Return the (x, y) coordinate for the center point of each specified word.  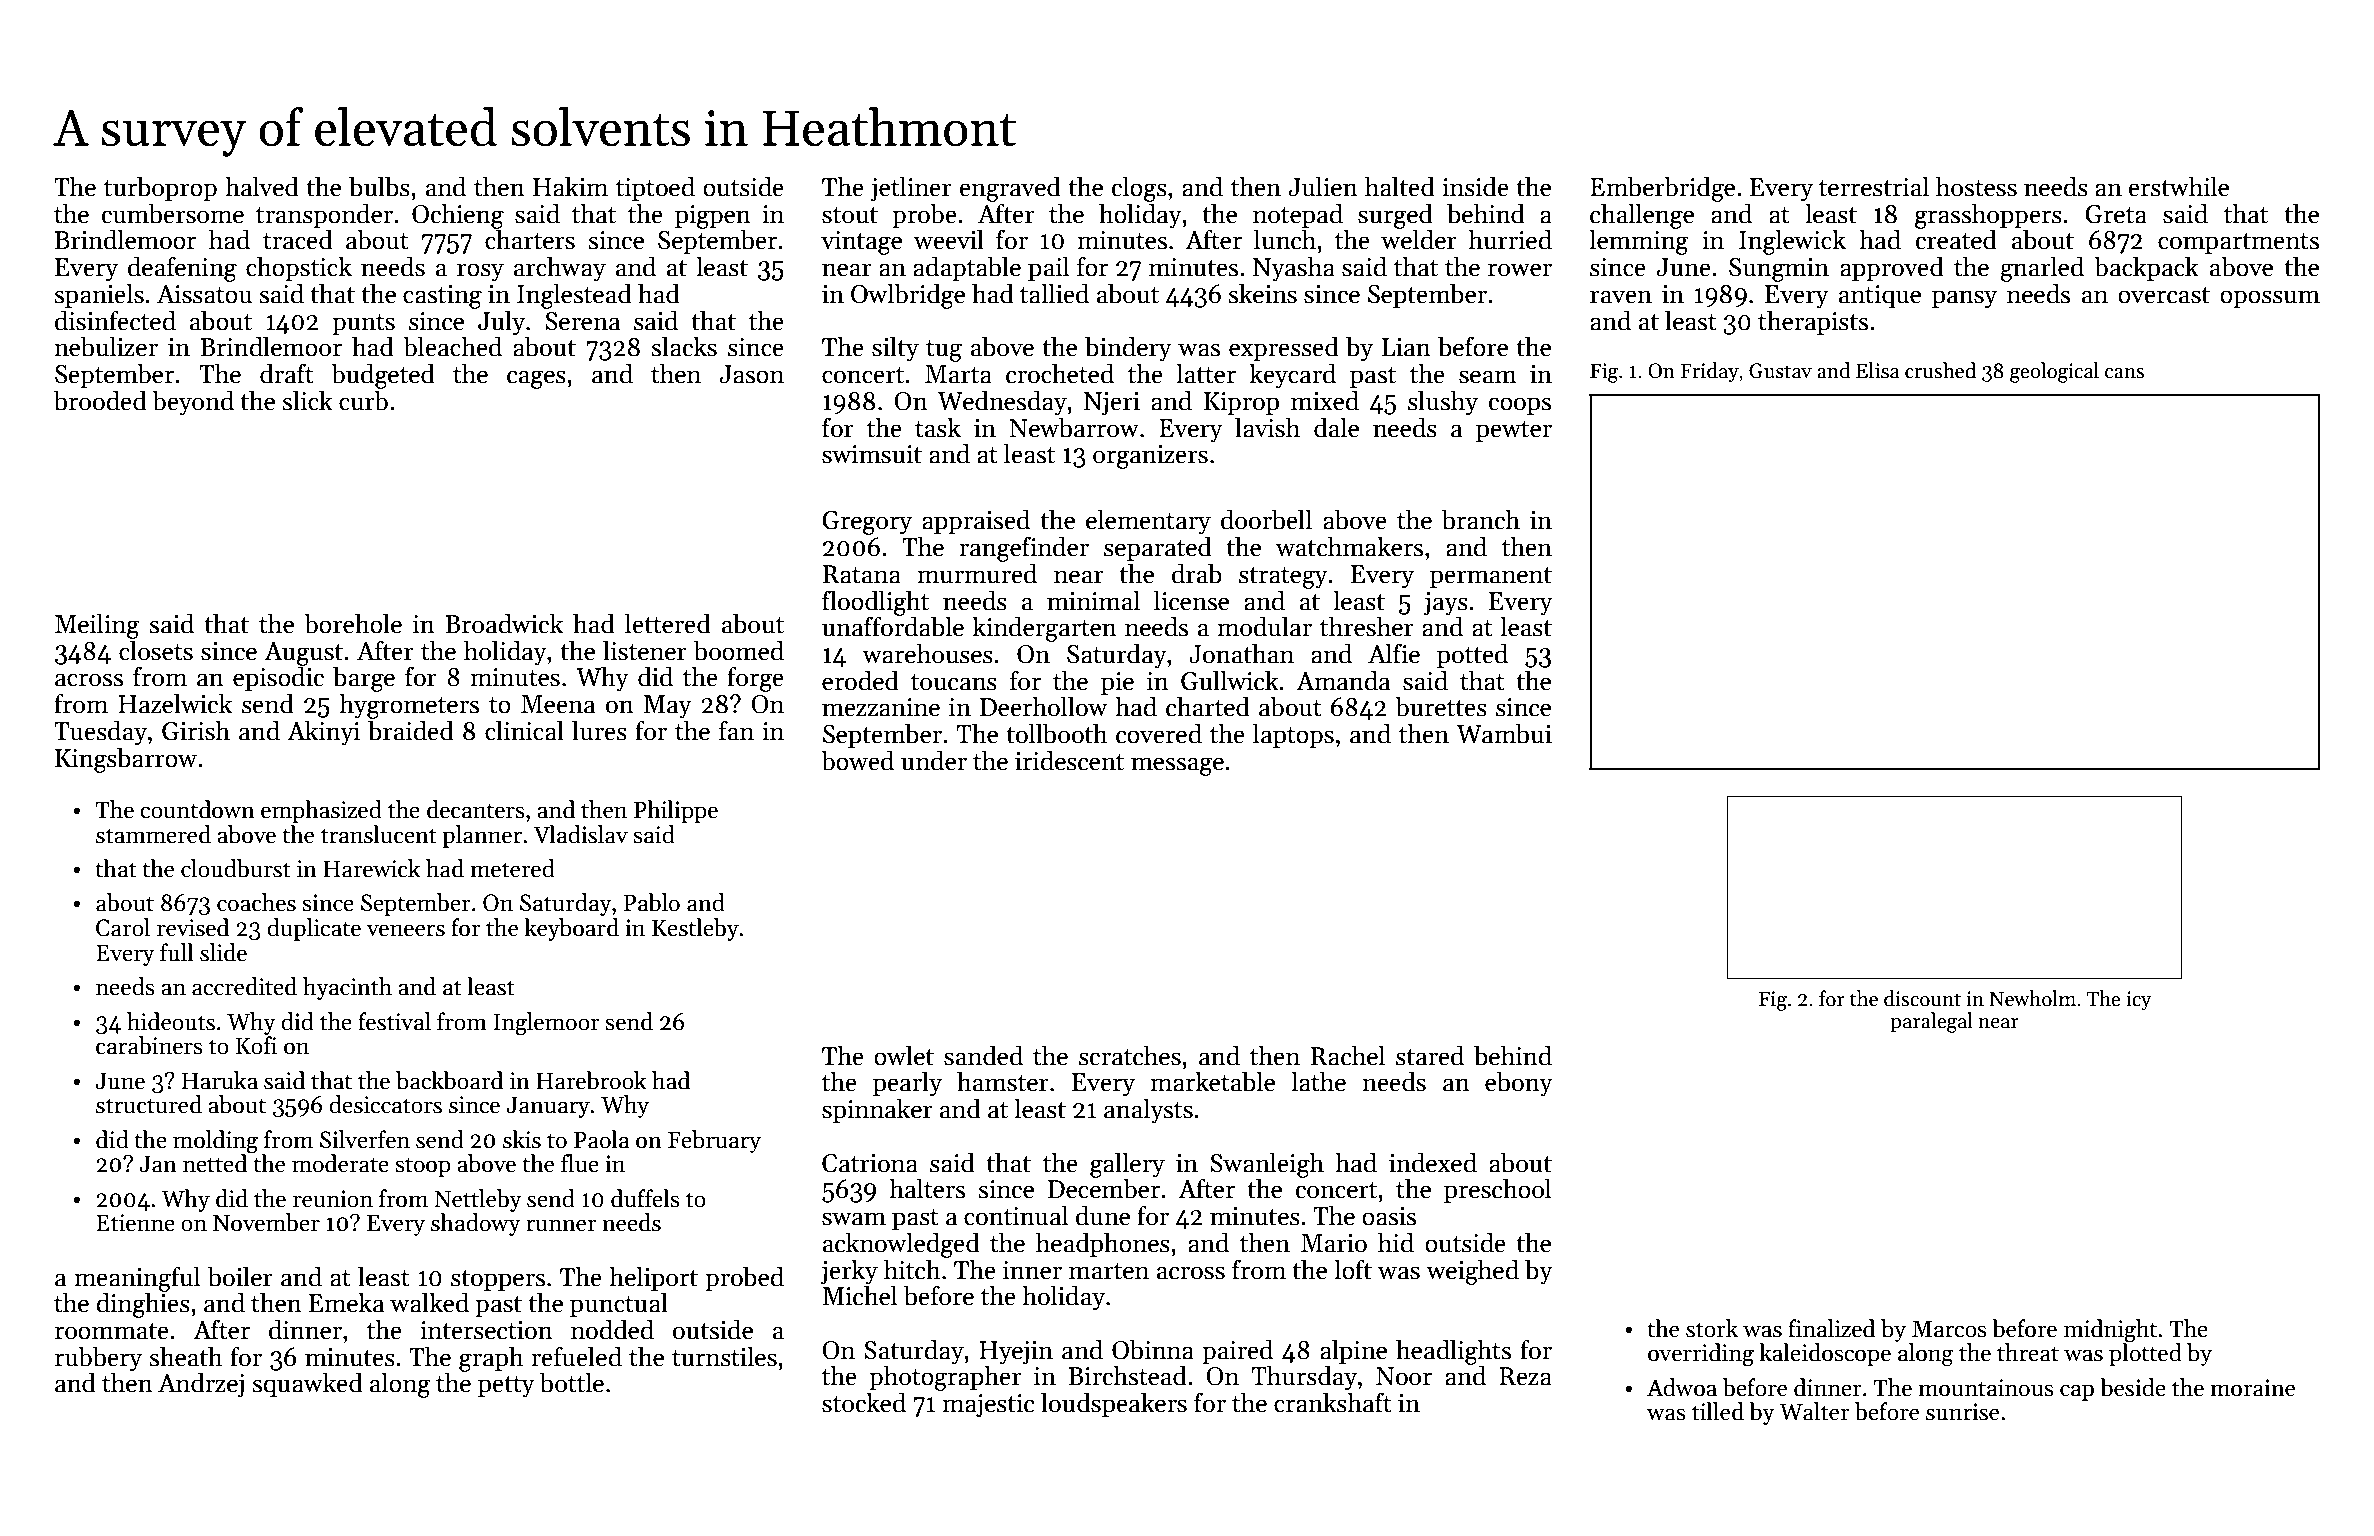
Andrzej (201, 1385)
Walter (1814, 1411)
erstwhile (2179, 186)
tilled (1718, 1411)
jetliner (911, 189)
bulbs (379, 186)
